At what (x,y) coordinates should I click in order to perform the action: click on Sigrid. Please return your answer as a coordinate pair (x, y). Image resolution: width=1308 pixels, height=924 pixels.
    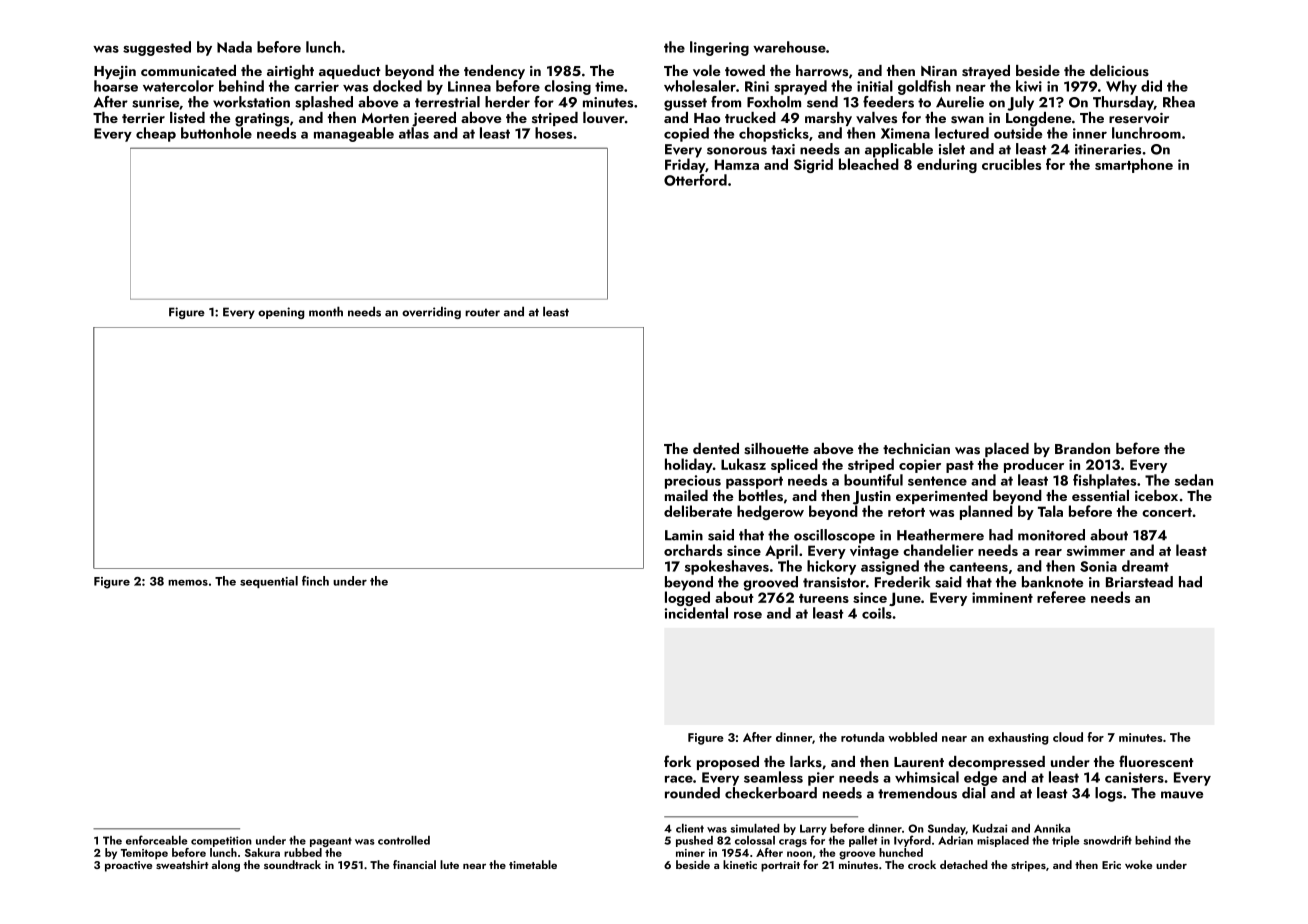
    Looking at the image, I should click on (813, 165).
